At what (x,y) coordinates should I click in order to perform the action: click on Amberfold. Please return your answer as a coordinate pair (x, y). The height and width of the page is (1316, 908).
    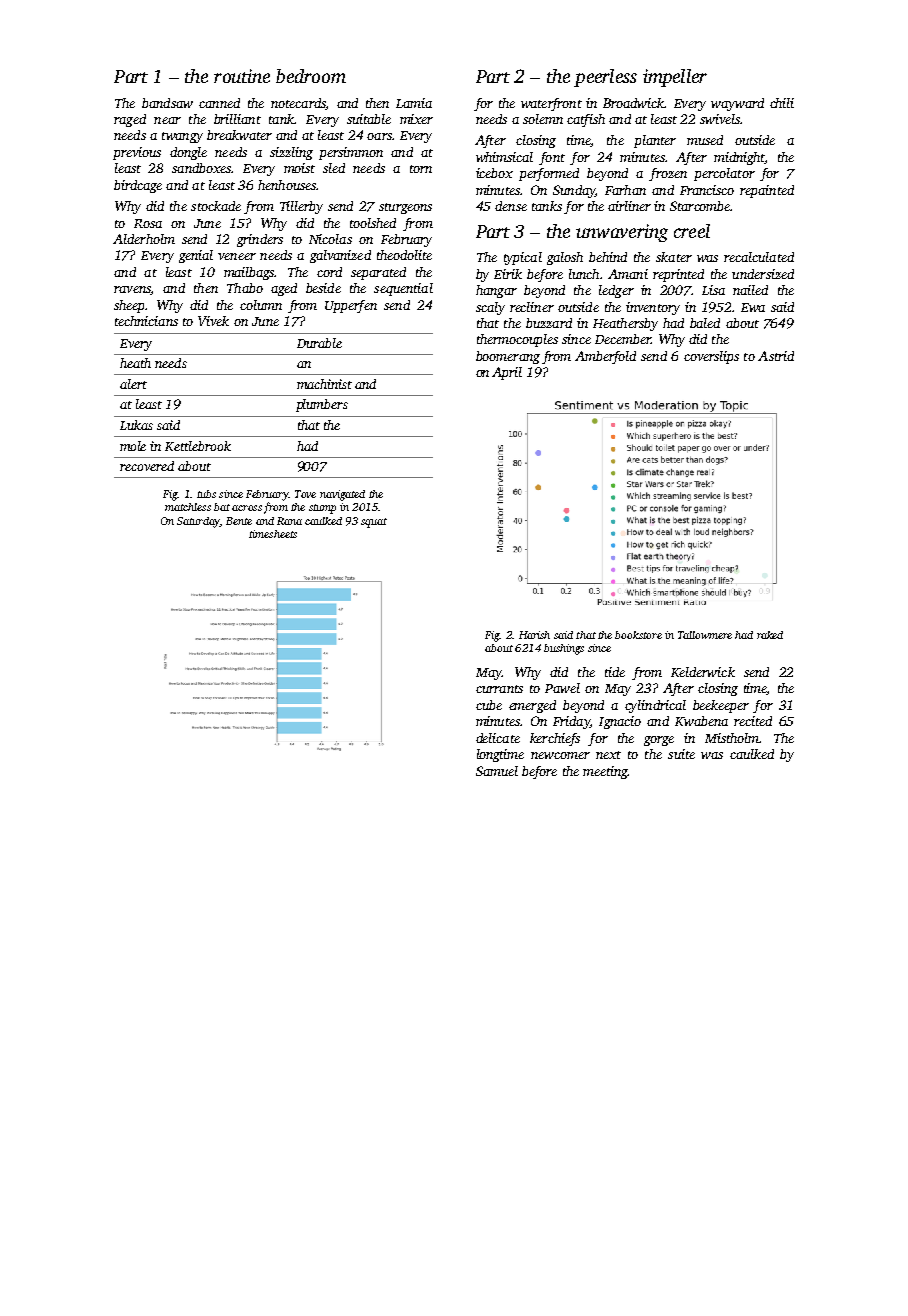
    Looking at the image, I should click on (605, 357).
